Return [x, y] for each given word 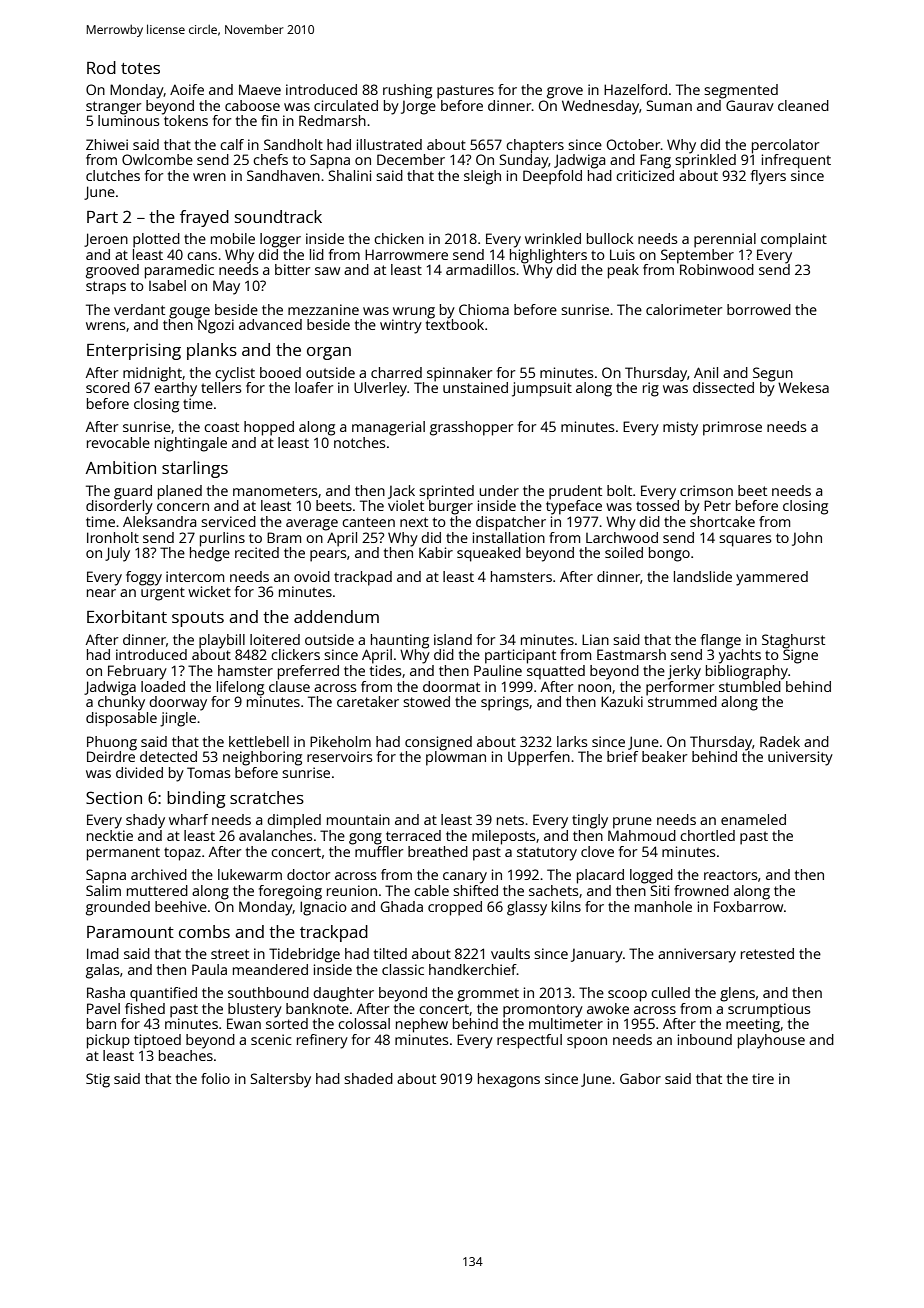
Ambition [121, 467]
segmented [741, 91]
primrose [732, 428]
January [597, 956]
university [800, 758]
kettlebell [259, 741]
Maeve [260, 89]
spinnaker [459, 374]
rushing [407, 91]
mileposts [503, 837]
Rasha [106, 992]
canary [465, 878]
